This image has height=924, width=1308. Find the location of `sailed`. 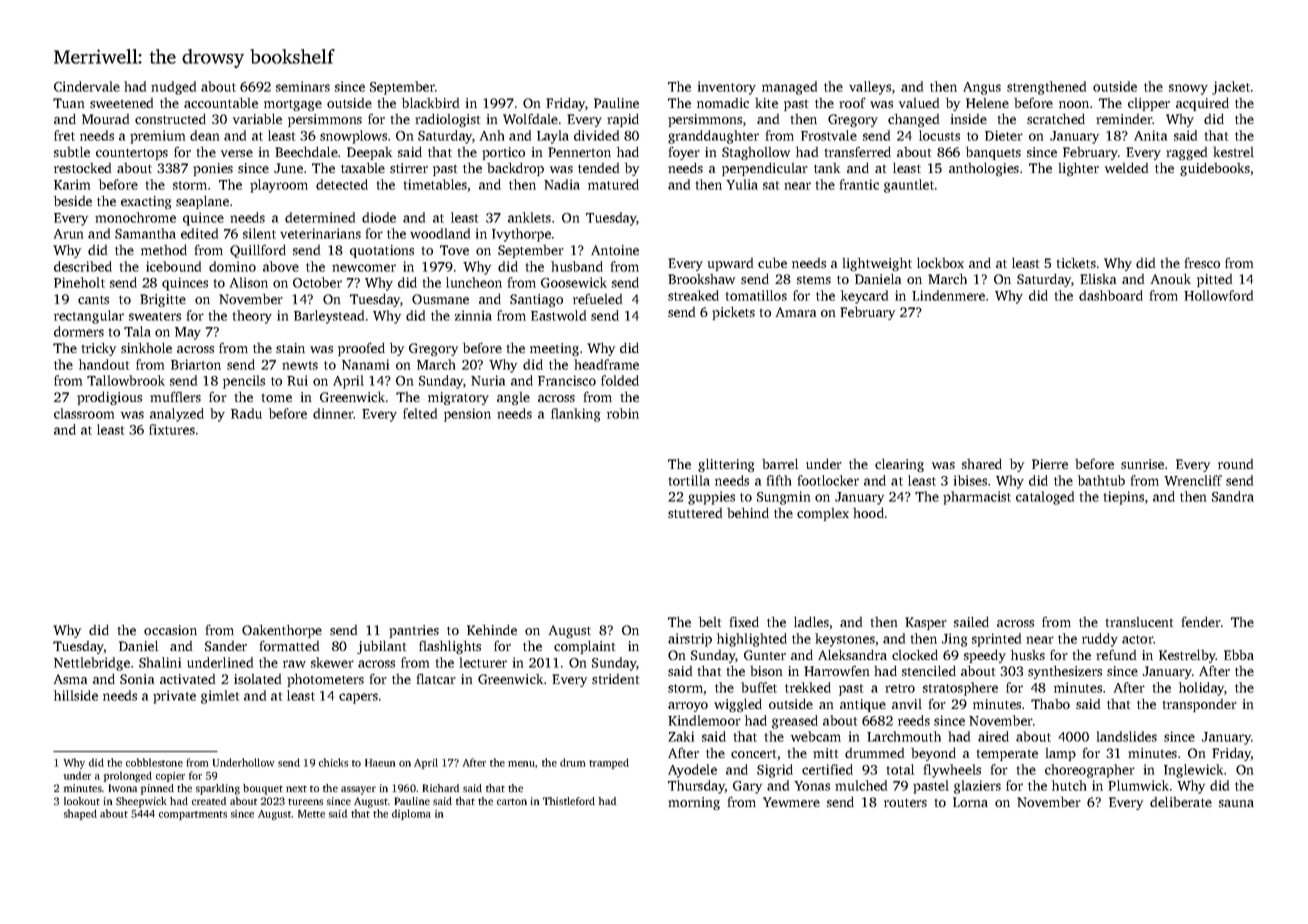

sailed is located at coordinates (971, 621).
